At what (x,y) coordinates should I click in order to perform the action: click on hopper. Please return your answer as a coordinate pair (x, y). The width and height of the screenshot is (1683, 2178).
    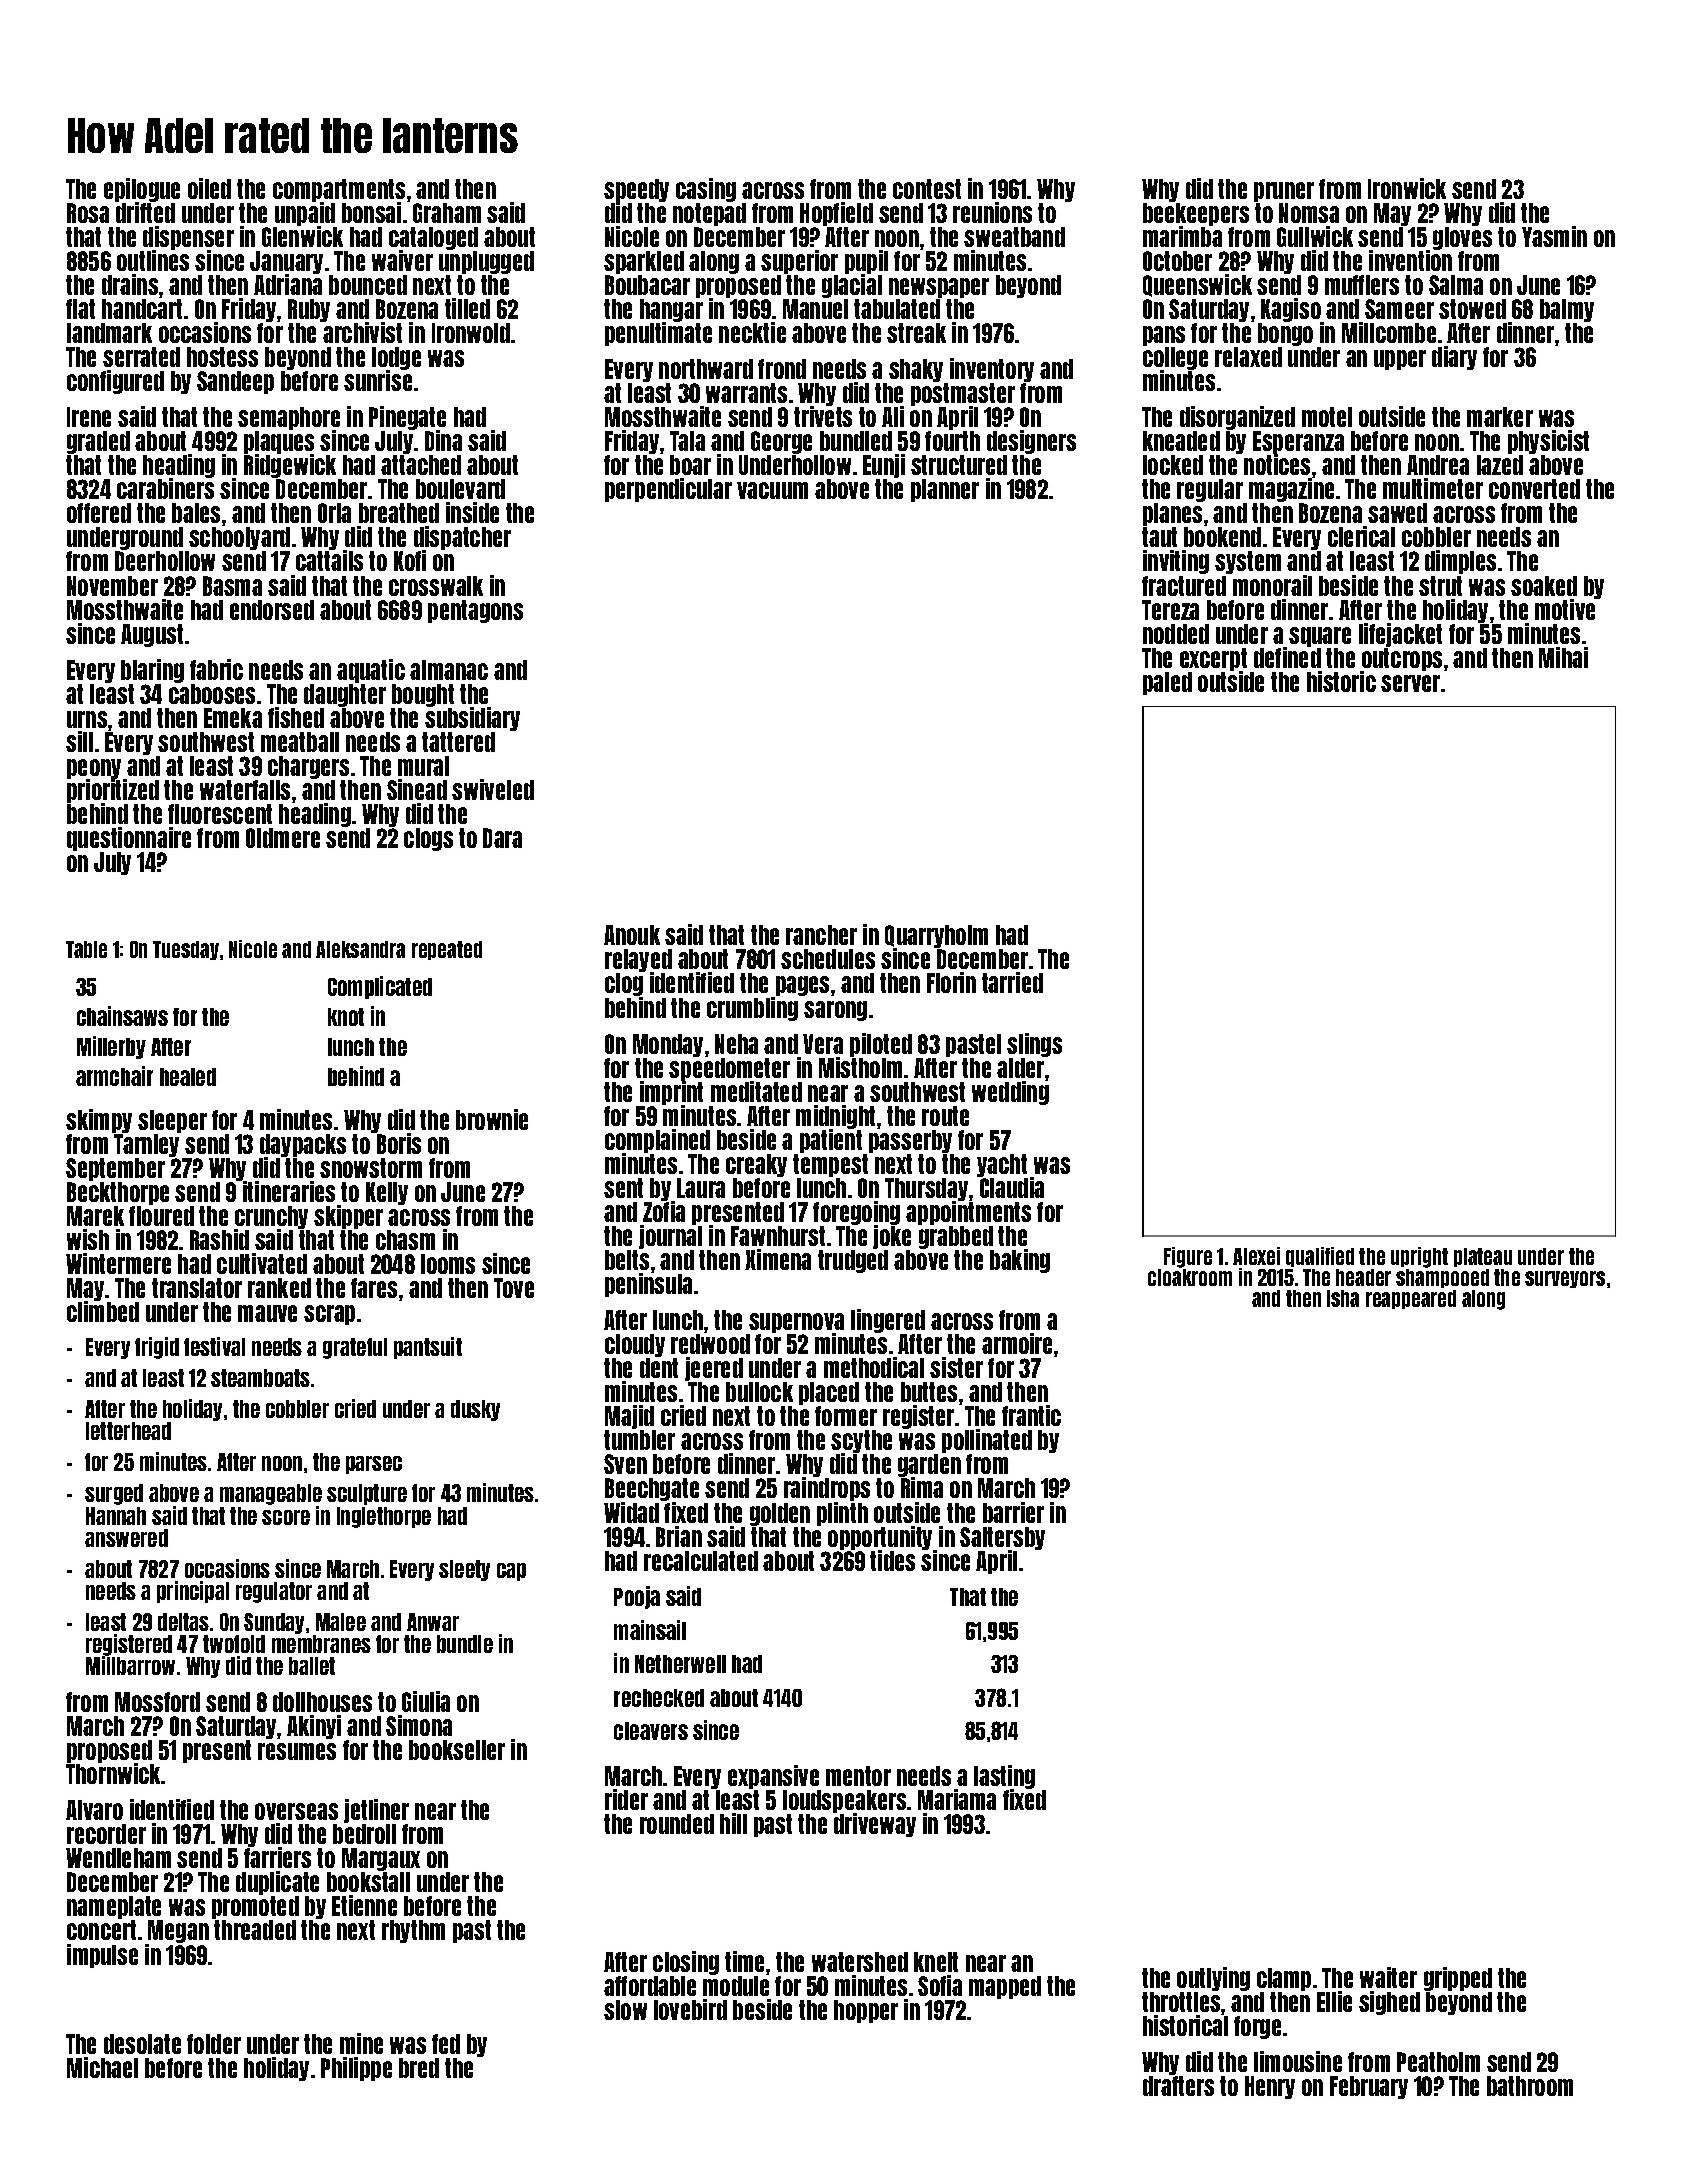
    Looking at the image, I should click on (866, 2011).
